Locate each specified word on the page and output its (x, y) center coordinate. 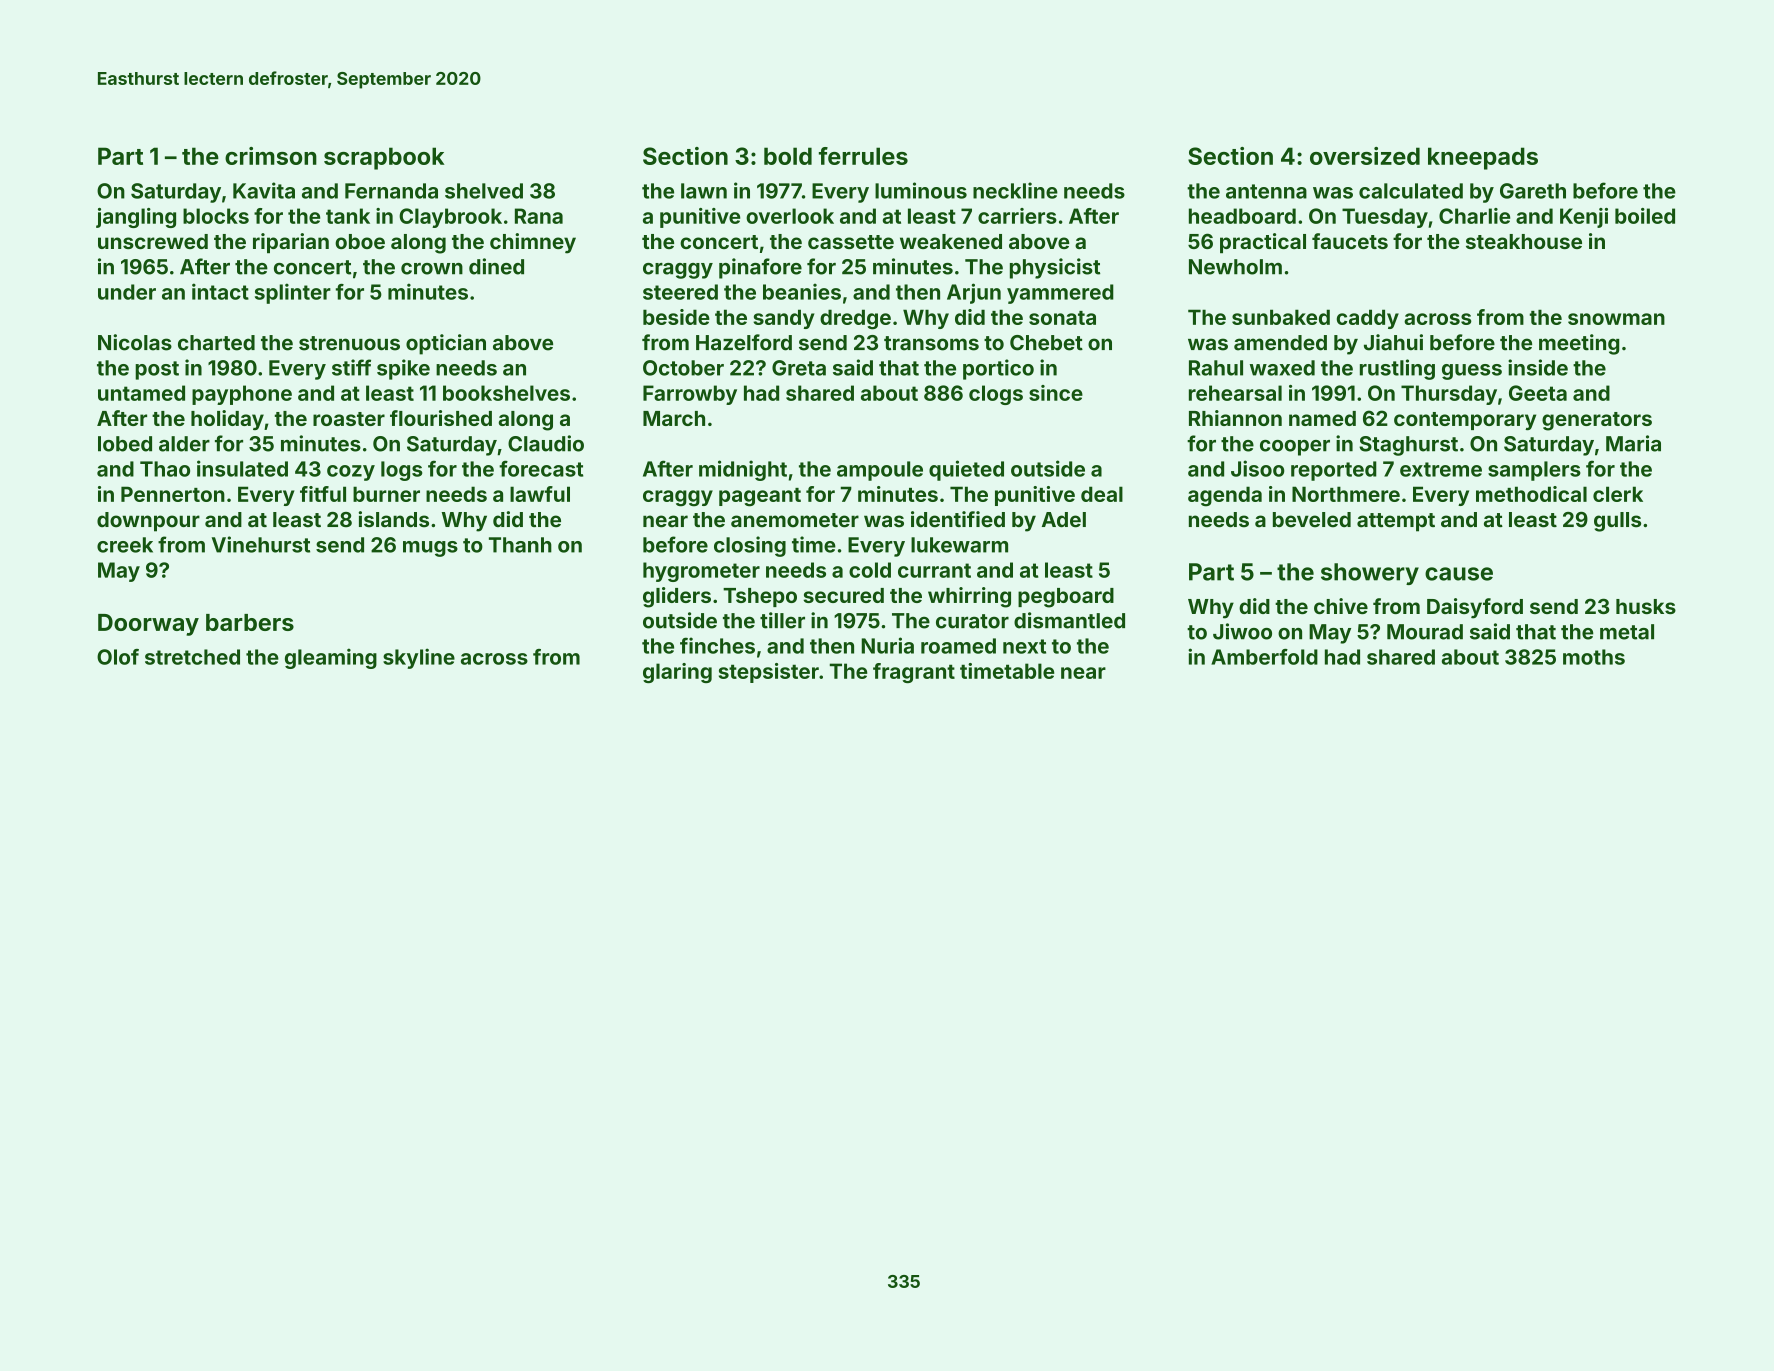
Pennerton (173, 494)
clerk (1618, 494)
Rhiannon (1235, 418)
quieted (966, 470)
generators (1597, 421)
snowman (1616, 319)
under (127, 292)
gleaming (331, 658)
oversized (1365, 156)
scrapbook (384, 158)
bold (788, 156)
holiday (227, 420)
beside (676, 317)
